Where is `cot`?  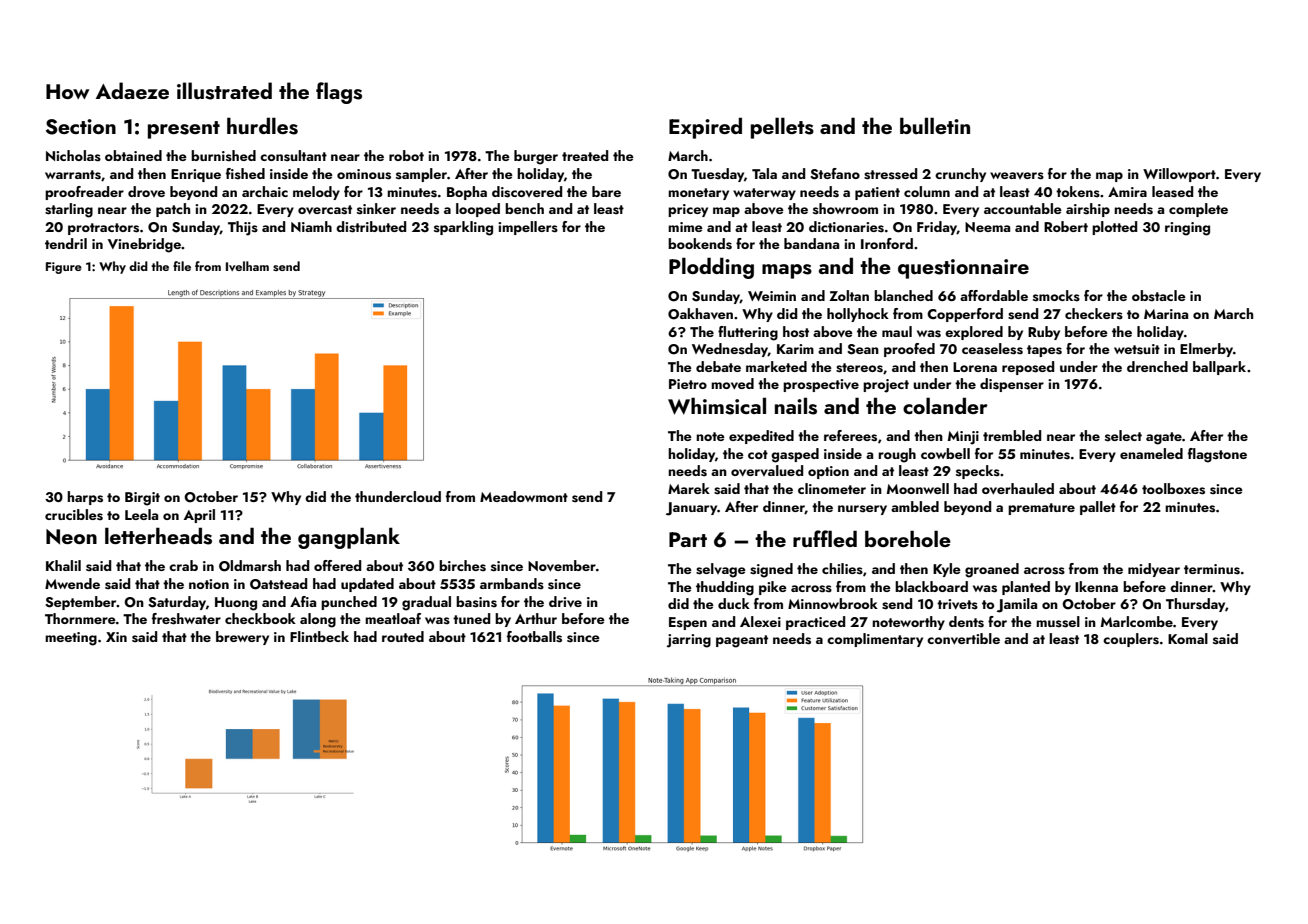 cot is located at coordinates (758, 454).
